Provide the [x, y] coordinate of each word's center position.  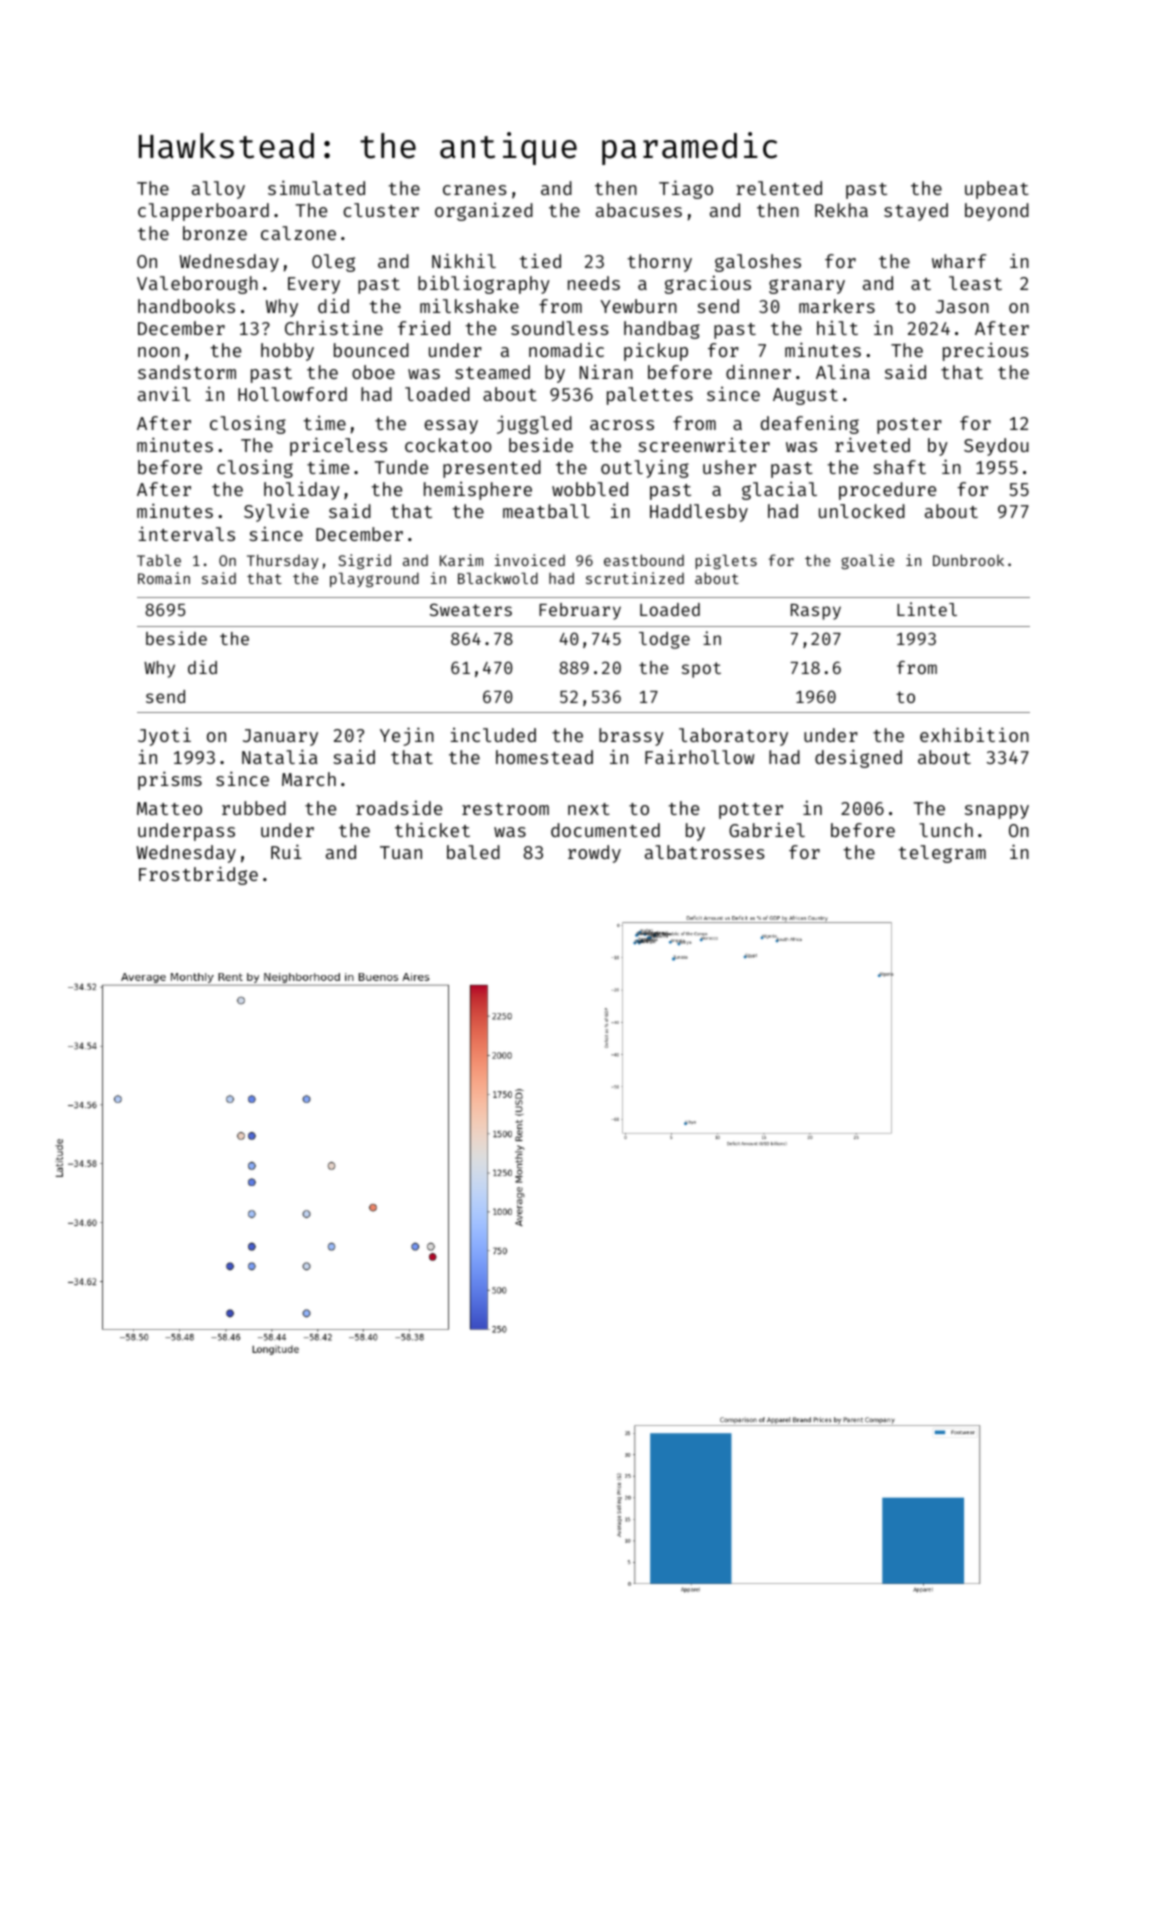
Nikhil [464, 260]
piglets [726, 561]
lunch [946, 830]
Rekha [841, 210]
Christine [334, 327]
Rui [286, 851]
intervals [186, 533]
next [589, 809]
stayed [916, 212]
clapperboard [203, 212]
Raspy [816, 612]
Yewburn [638, 306]
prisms [170, 780]
